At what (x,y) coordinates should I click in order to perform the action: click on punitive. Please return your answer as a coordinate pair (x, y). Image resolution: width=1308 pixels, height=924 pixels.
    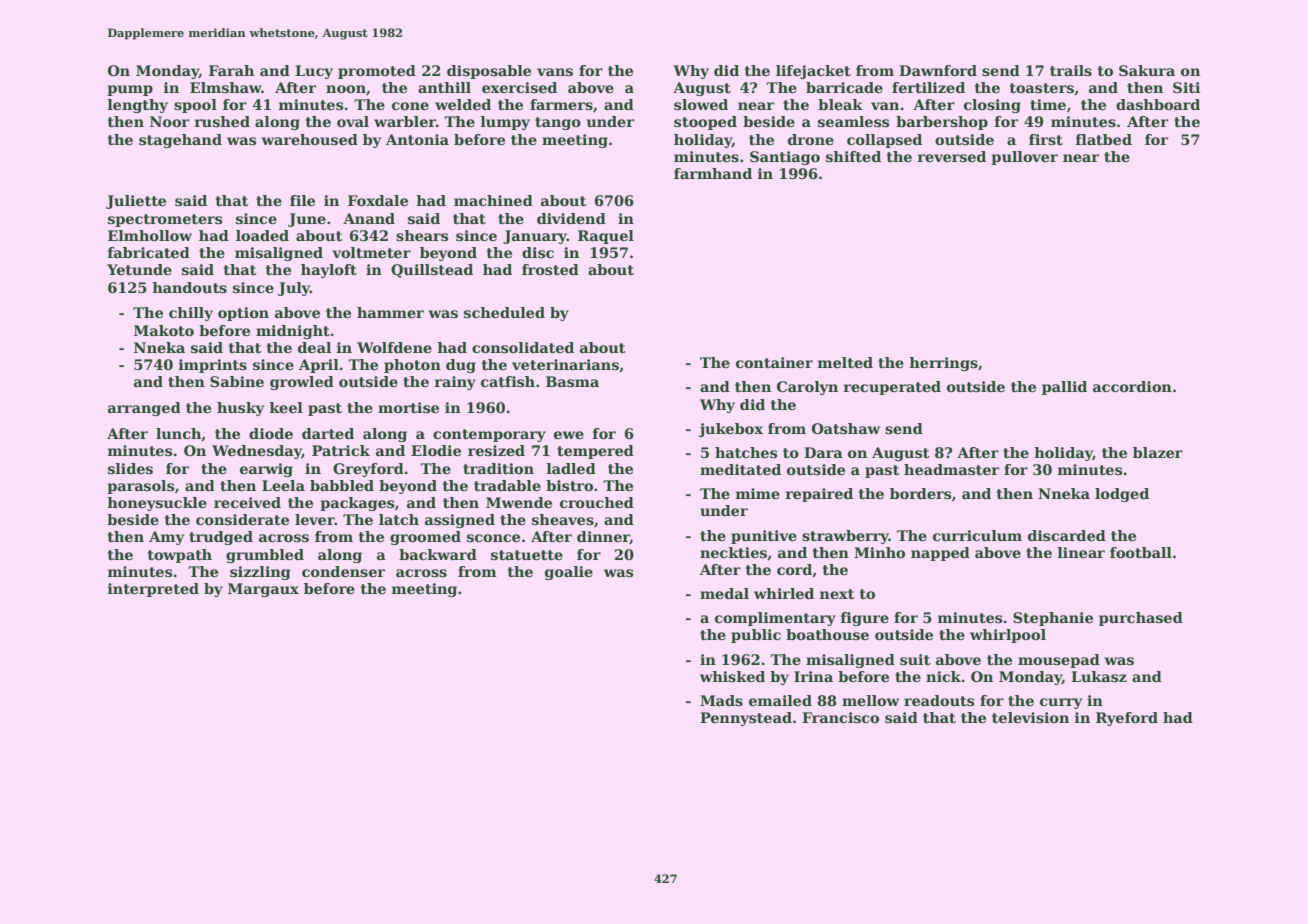
    Looking at the image, I should click on (764, 537).
